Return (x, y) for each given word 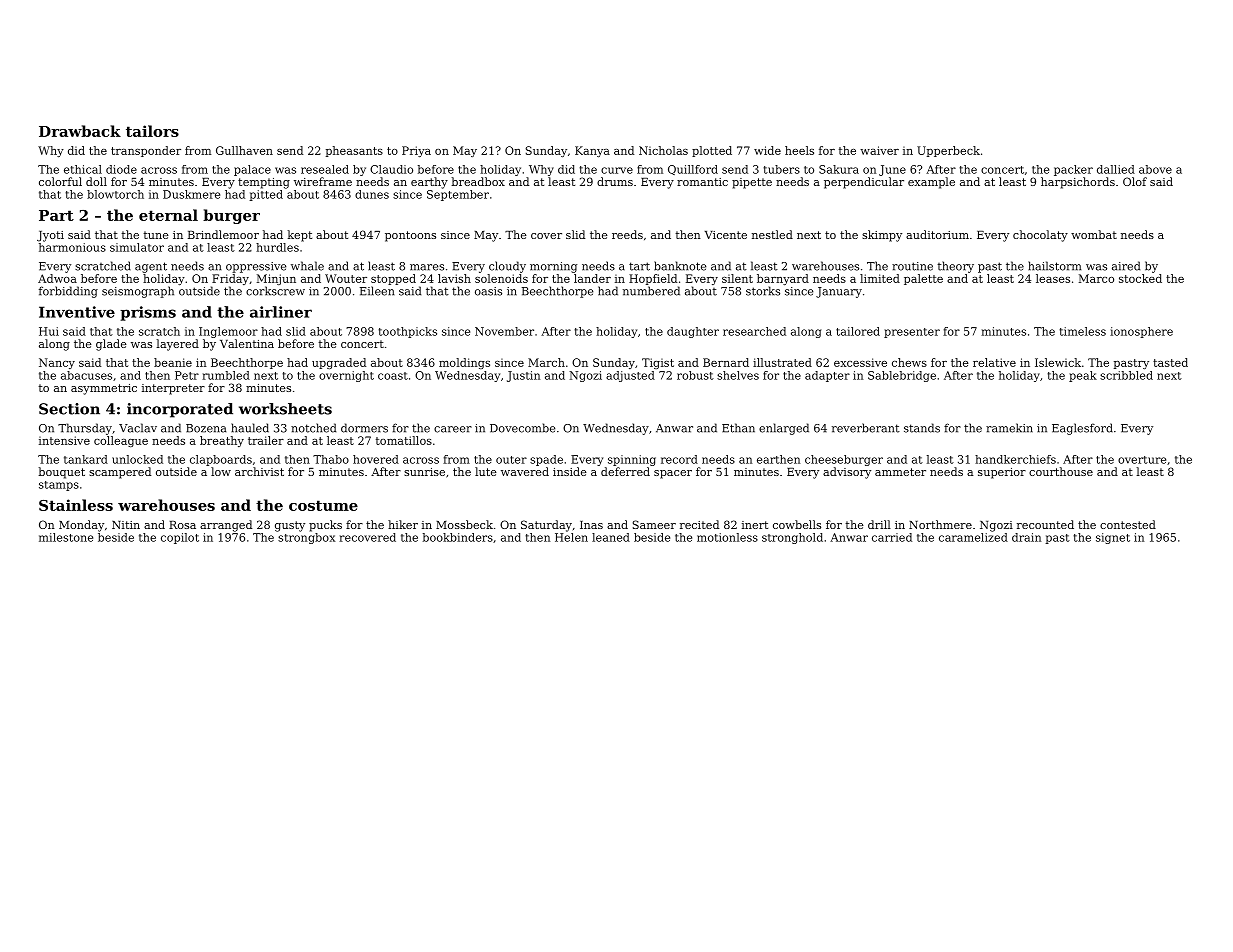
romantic (702, 182)
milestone (66, 537)
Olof (1135, 181)
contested (1128, 524)
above (1155, 169)
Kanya (592, 151)
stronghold (792, 538)
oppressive (256, 267)
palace (252, 170)
